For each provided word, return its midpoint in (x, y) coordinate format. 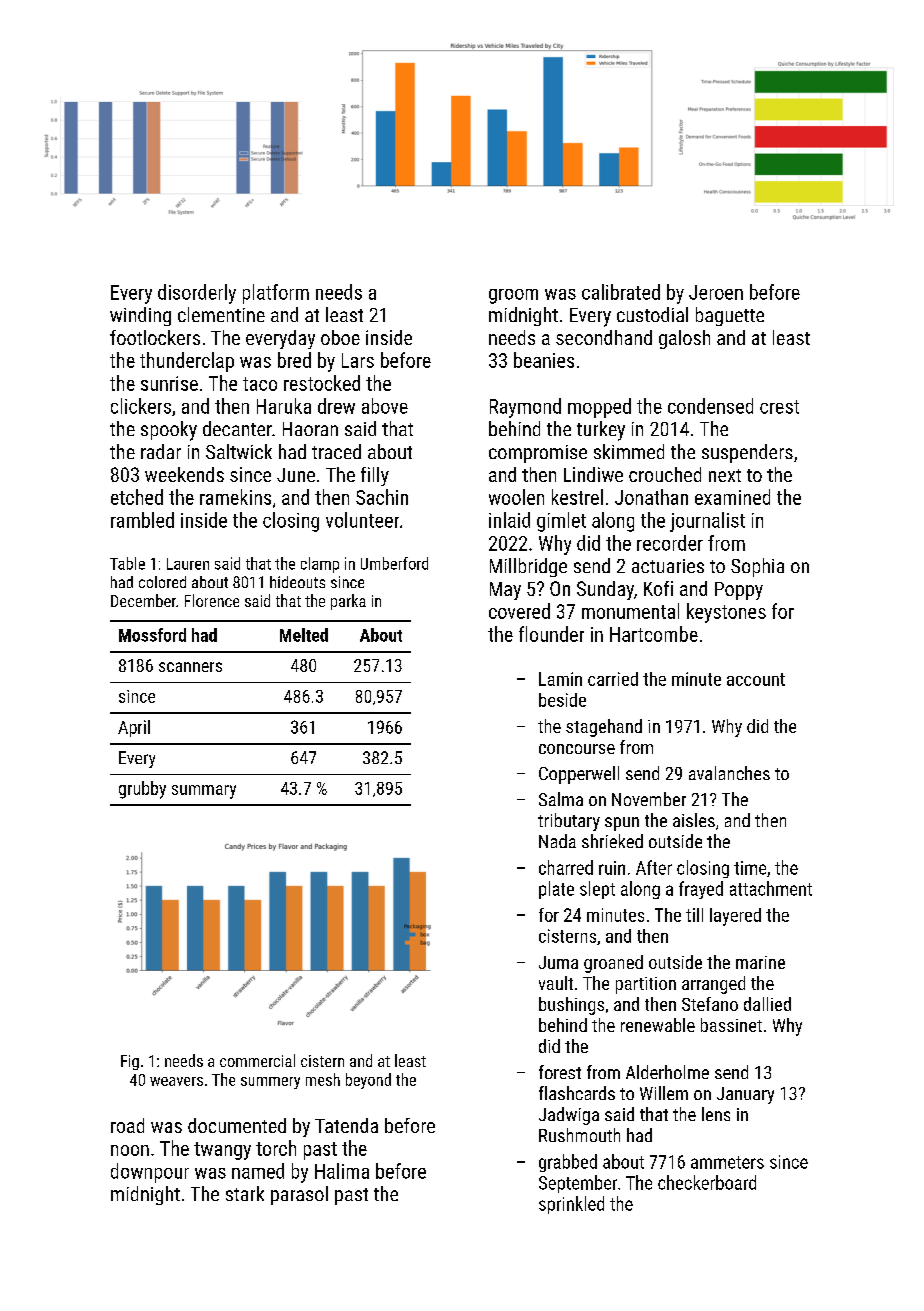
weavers (176, 1081)
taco (260, 384)
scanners (190, 667)
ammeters (727, 1162)
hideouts (297, 582)
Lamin (560, 679)
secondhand (604, 337)
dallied (767, 1004)
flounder (551, 634)
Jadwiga (569, 1116)
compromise (538, 454)
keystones (726, 613)
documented (237, 1125)
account (756, 679)
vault (556, 983)
